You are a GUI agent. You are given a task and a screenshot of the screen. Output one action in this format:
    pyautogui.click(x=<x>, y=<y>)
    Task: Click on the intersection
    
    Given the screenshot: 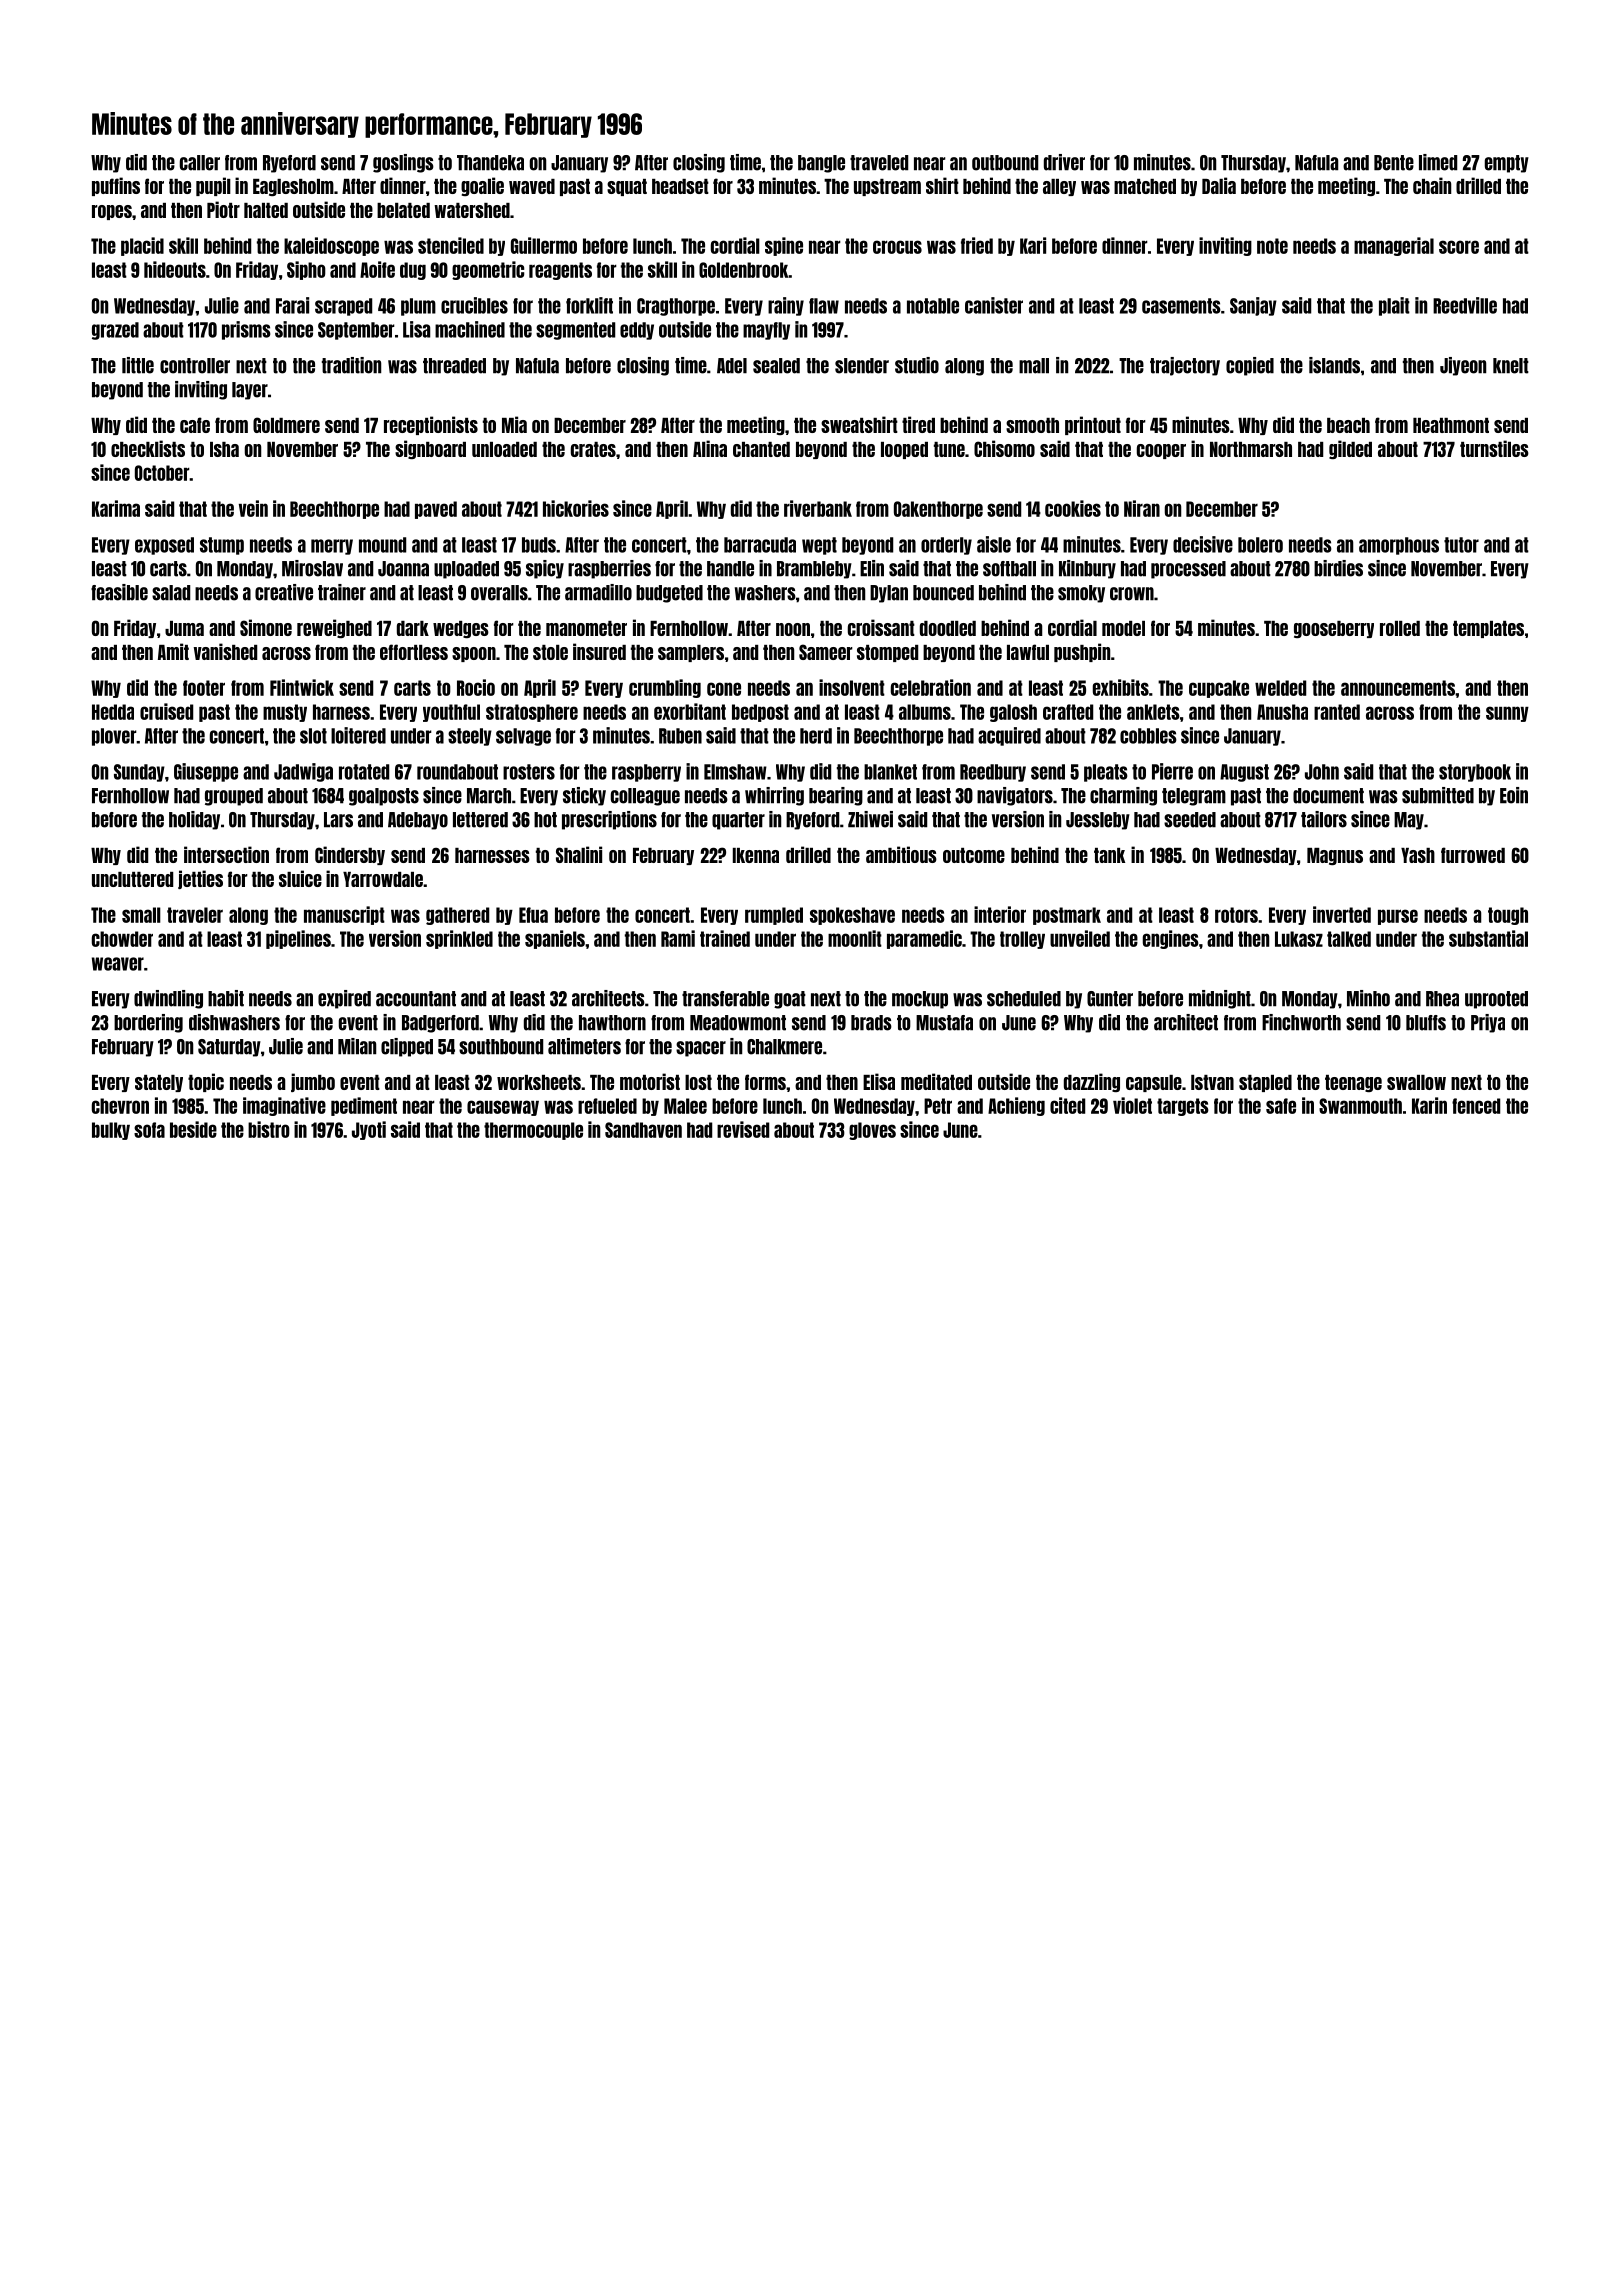 What is the action you would take?
    pyautogui.click(x=226, y=854)
